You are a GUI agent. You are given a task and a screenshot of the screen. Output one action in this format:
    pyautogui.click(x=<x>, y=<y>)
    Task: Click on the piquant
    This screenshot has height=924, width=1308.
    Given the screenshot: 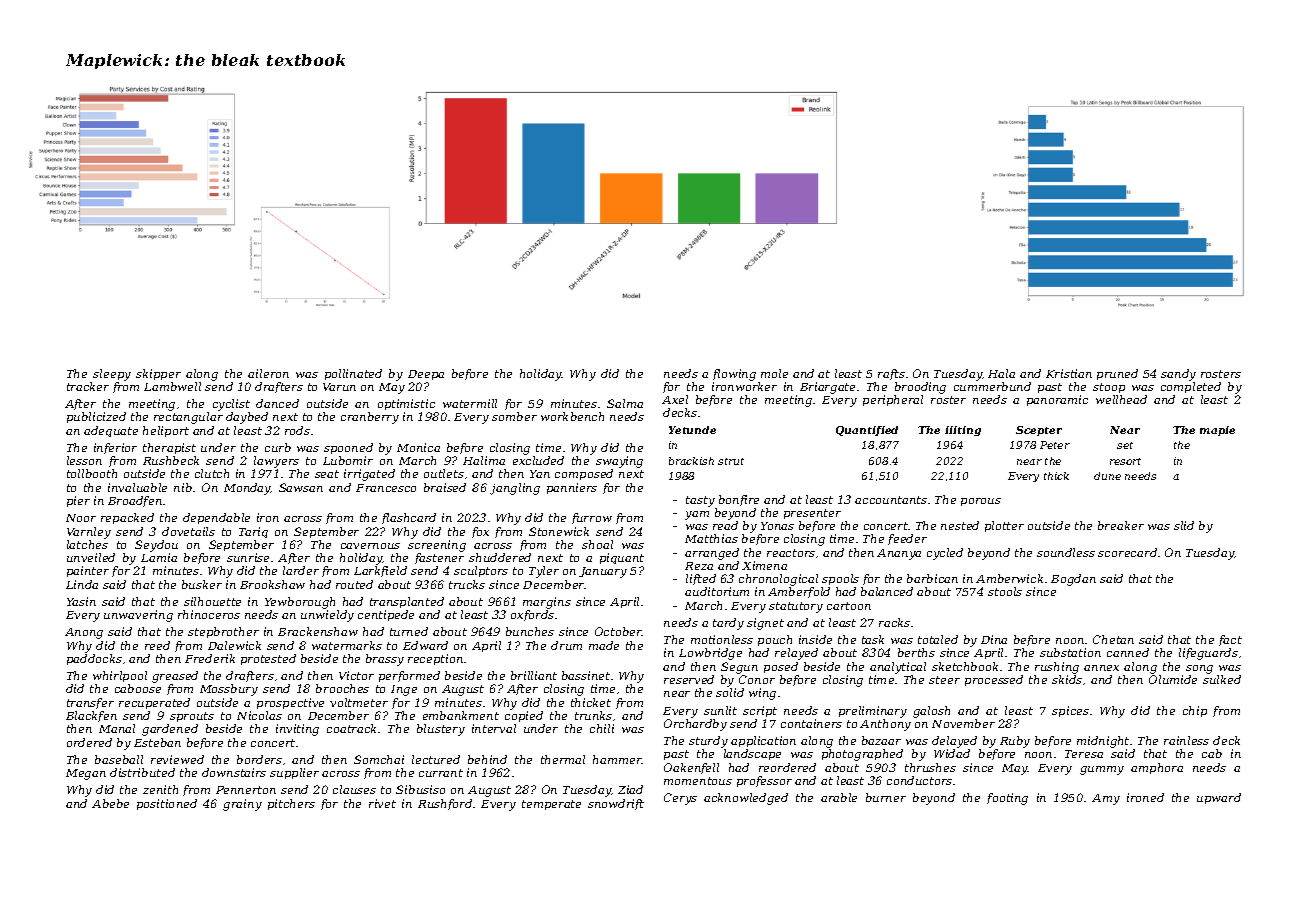 What is the action you would take?
    pyautogui.click(x=622, y=558)
